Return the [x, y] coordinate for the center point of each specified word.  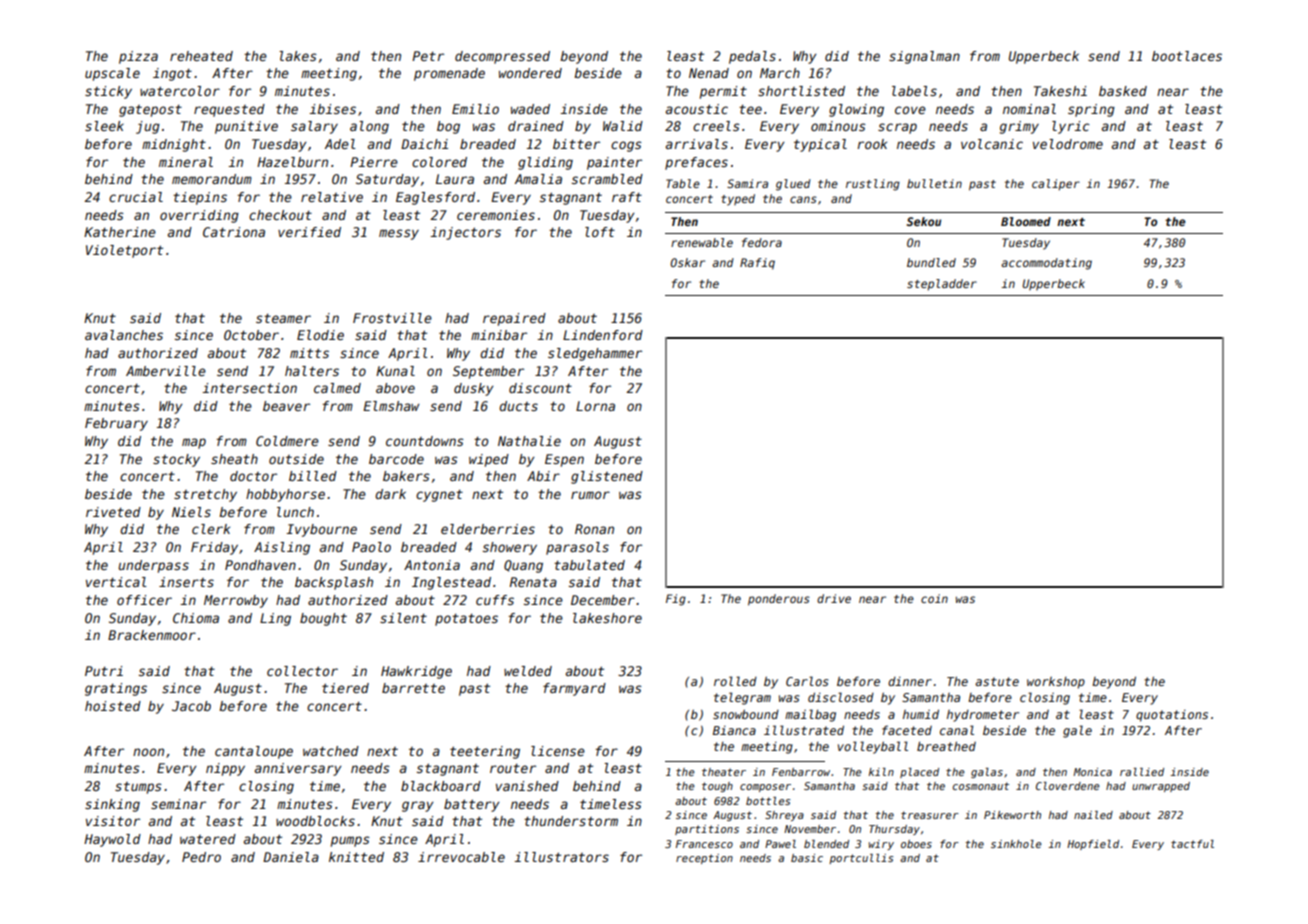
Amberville [166, 371]
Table [683, 183]
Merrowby [236, 601]
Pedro [201, 857]
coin [934, 598]
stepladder [942, 285]
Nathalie [529, 441]
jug [148, 127]
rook [872, 144]
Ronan [594, 529]
